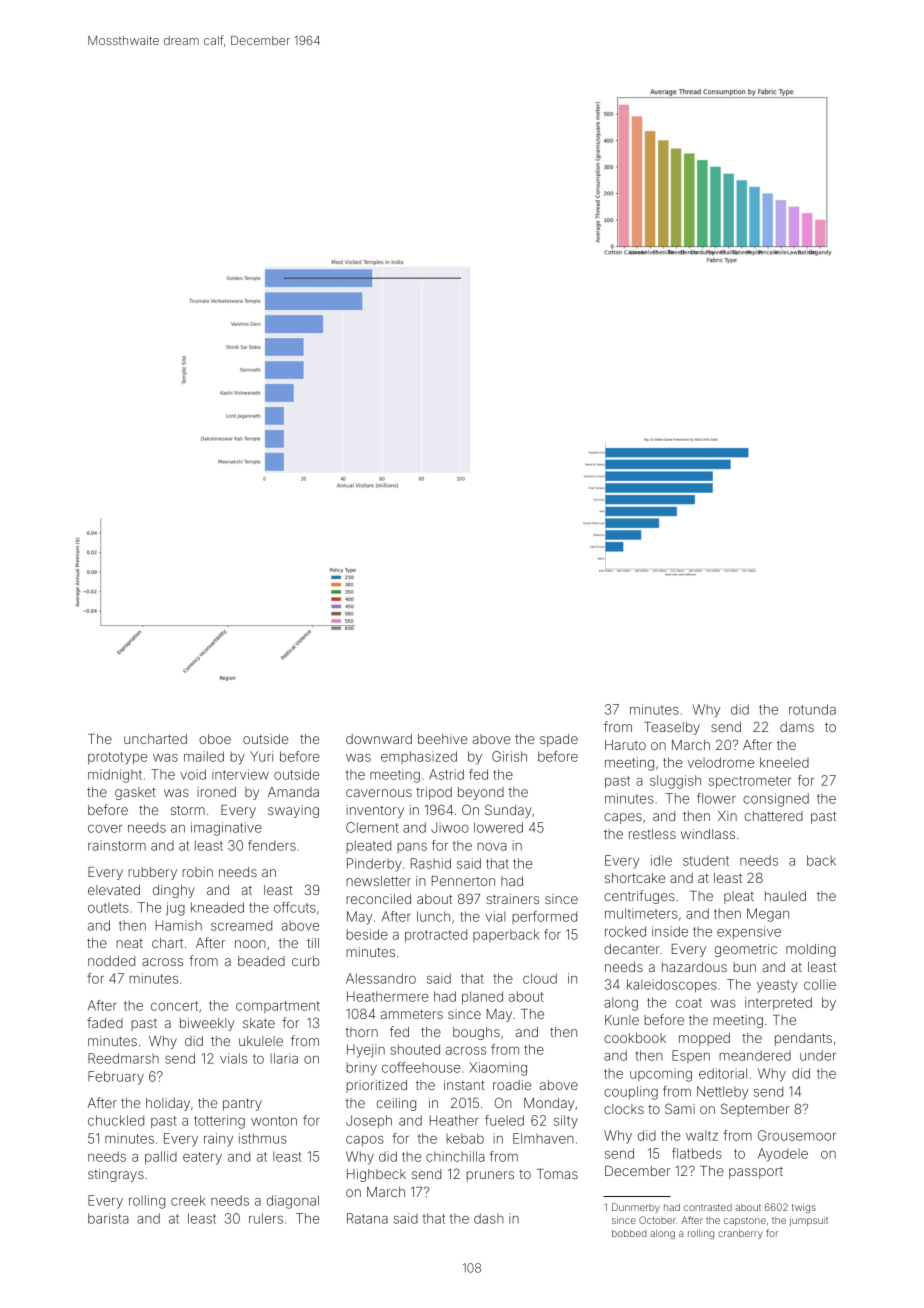  I want to click on tripod, so click(434, 793).
